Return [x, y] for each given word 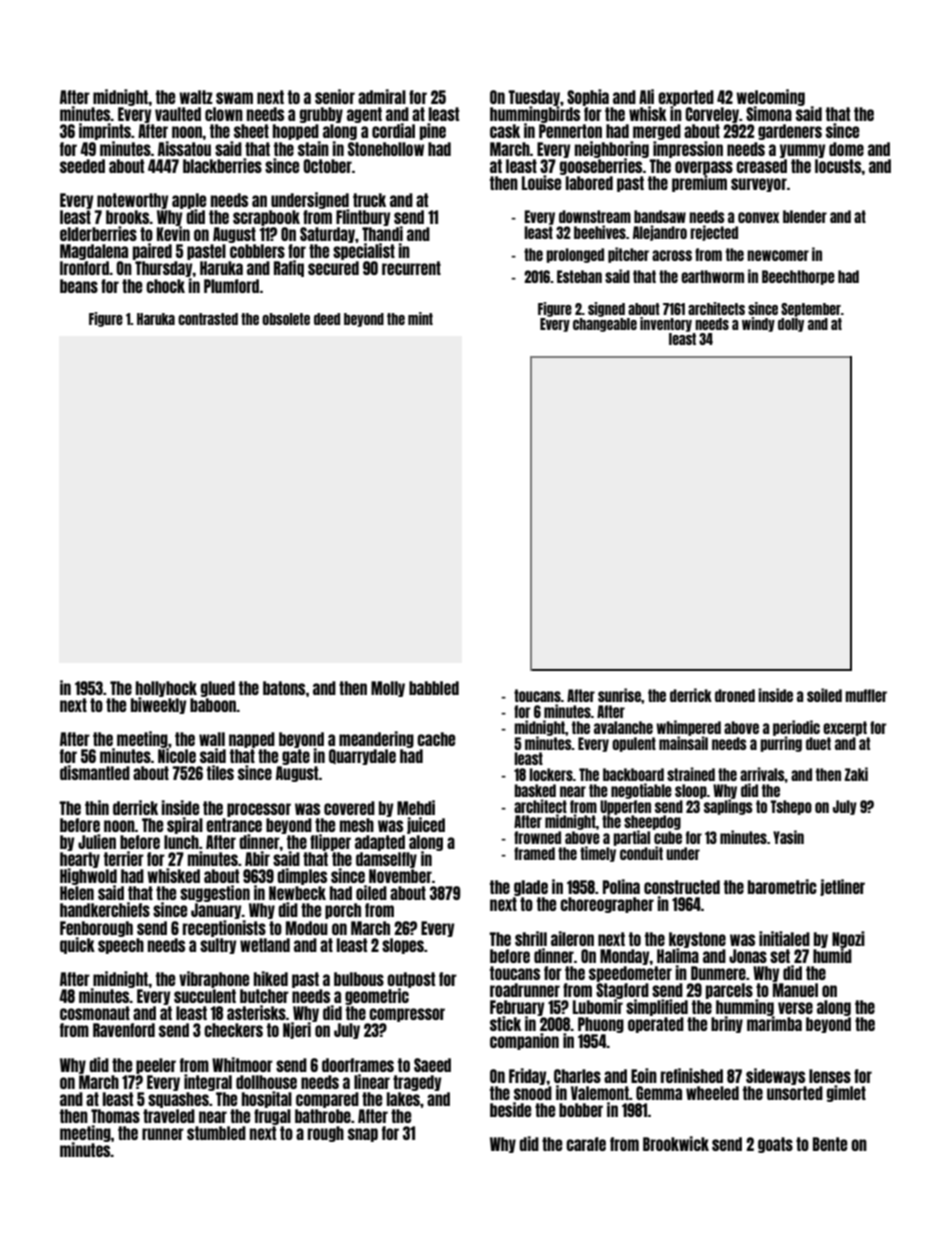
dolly [791, 325]
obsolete [286, 319]
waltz [196, 97]
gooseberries [601, 166]
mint [420, 318]
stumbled [216, 1133]
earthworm [712, 276]
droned [735, 695]
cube [668, 837]
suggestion [215, 893]
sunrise [619, 695]
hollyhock [166, 689]
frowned [537, 837]
